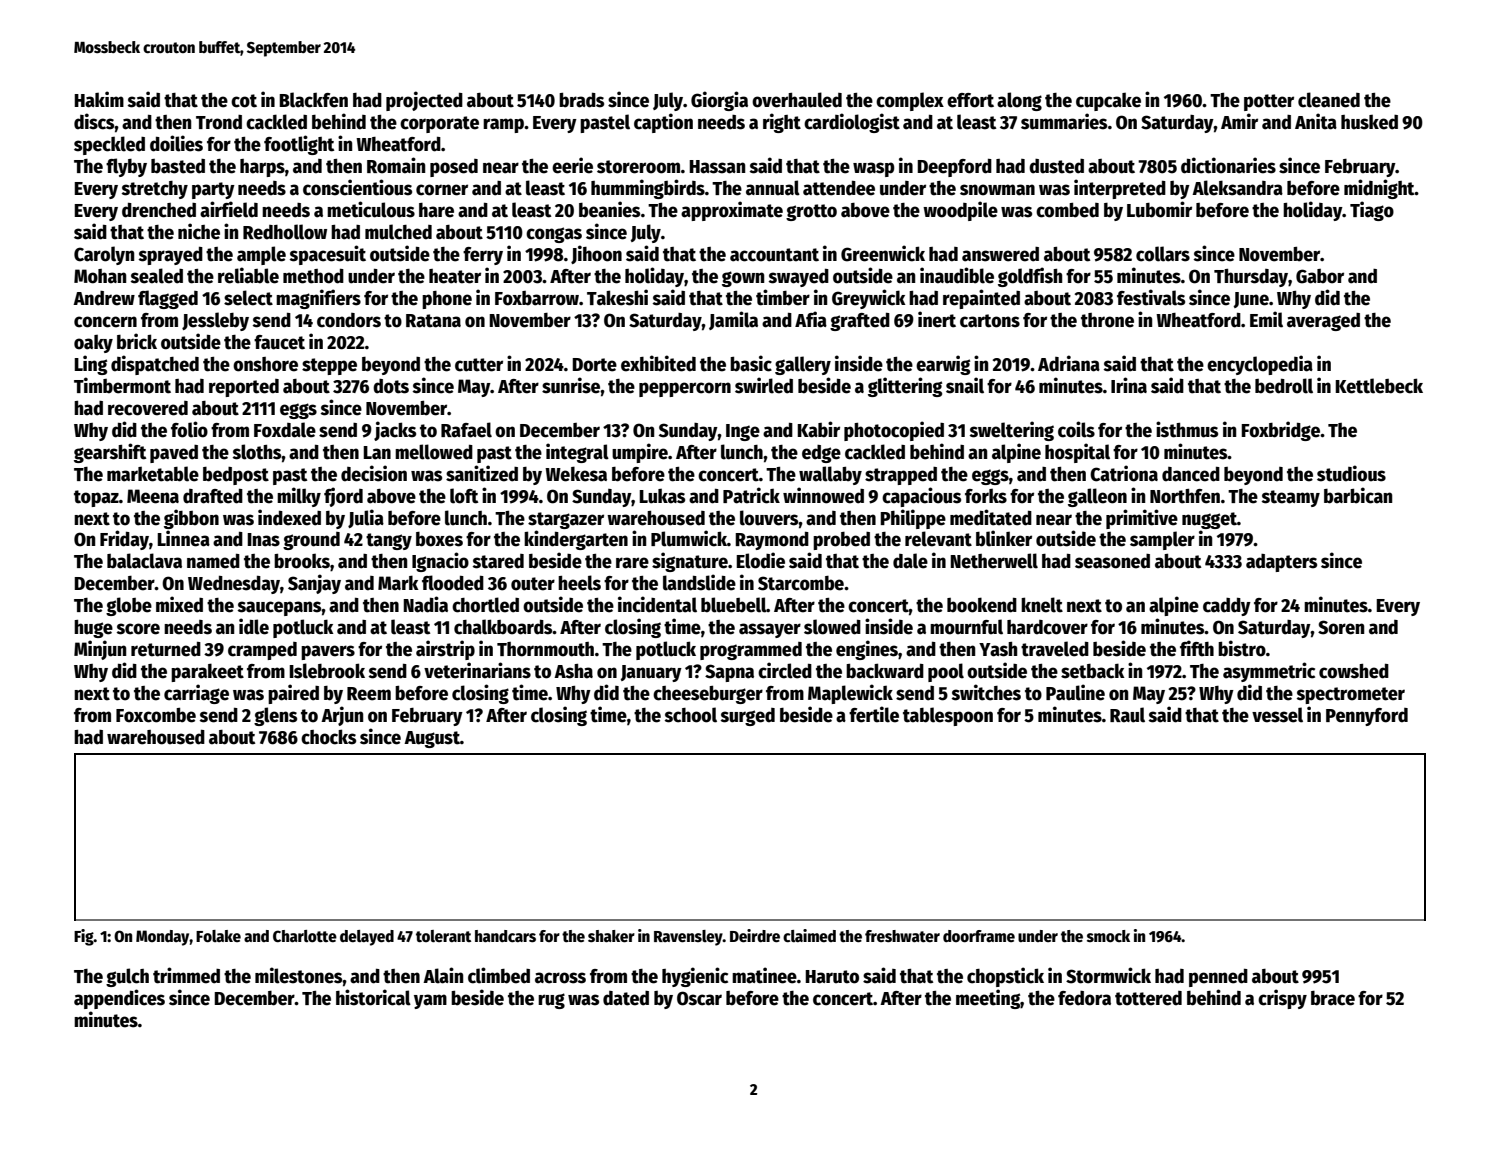 The image size is (1500, 1159). Describe the element at coordinates (99, 99) in the screenshot. I see `Hakim` at that location.
